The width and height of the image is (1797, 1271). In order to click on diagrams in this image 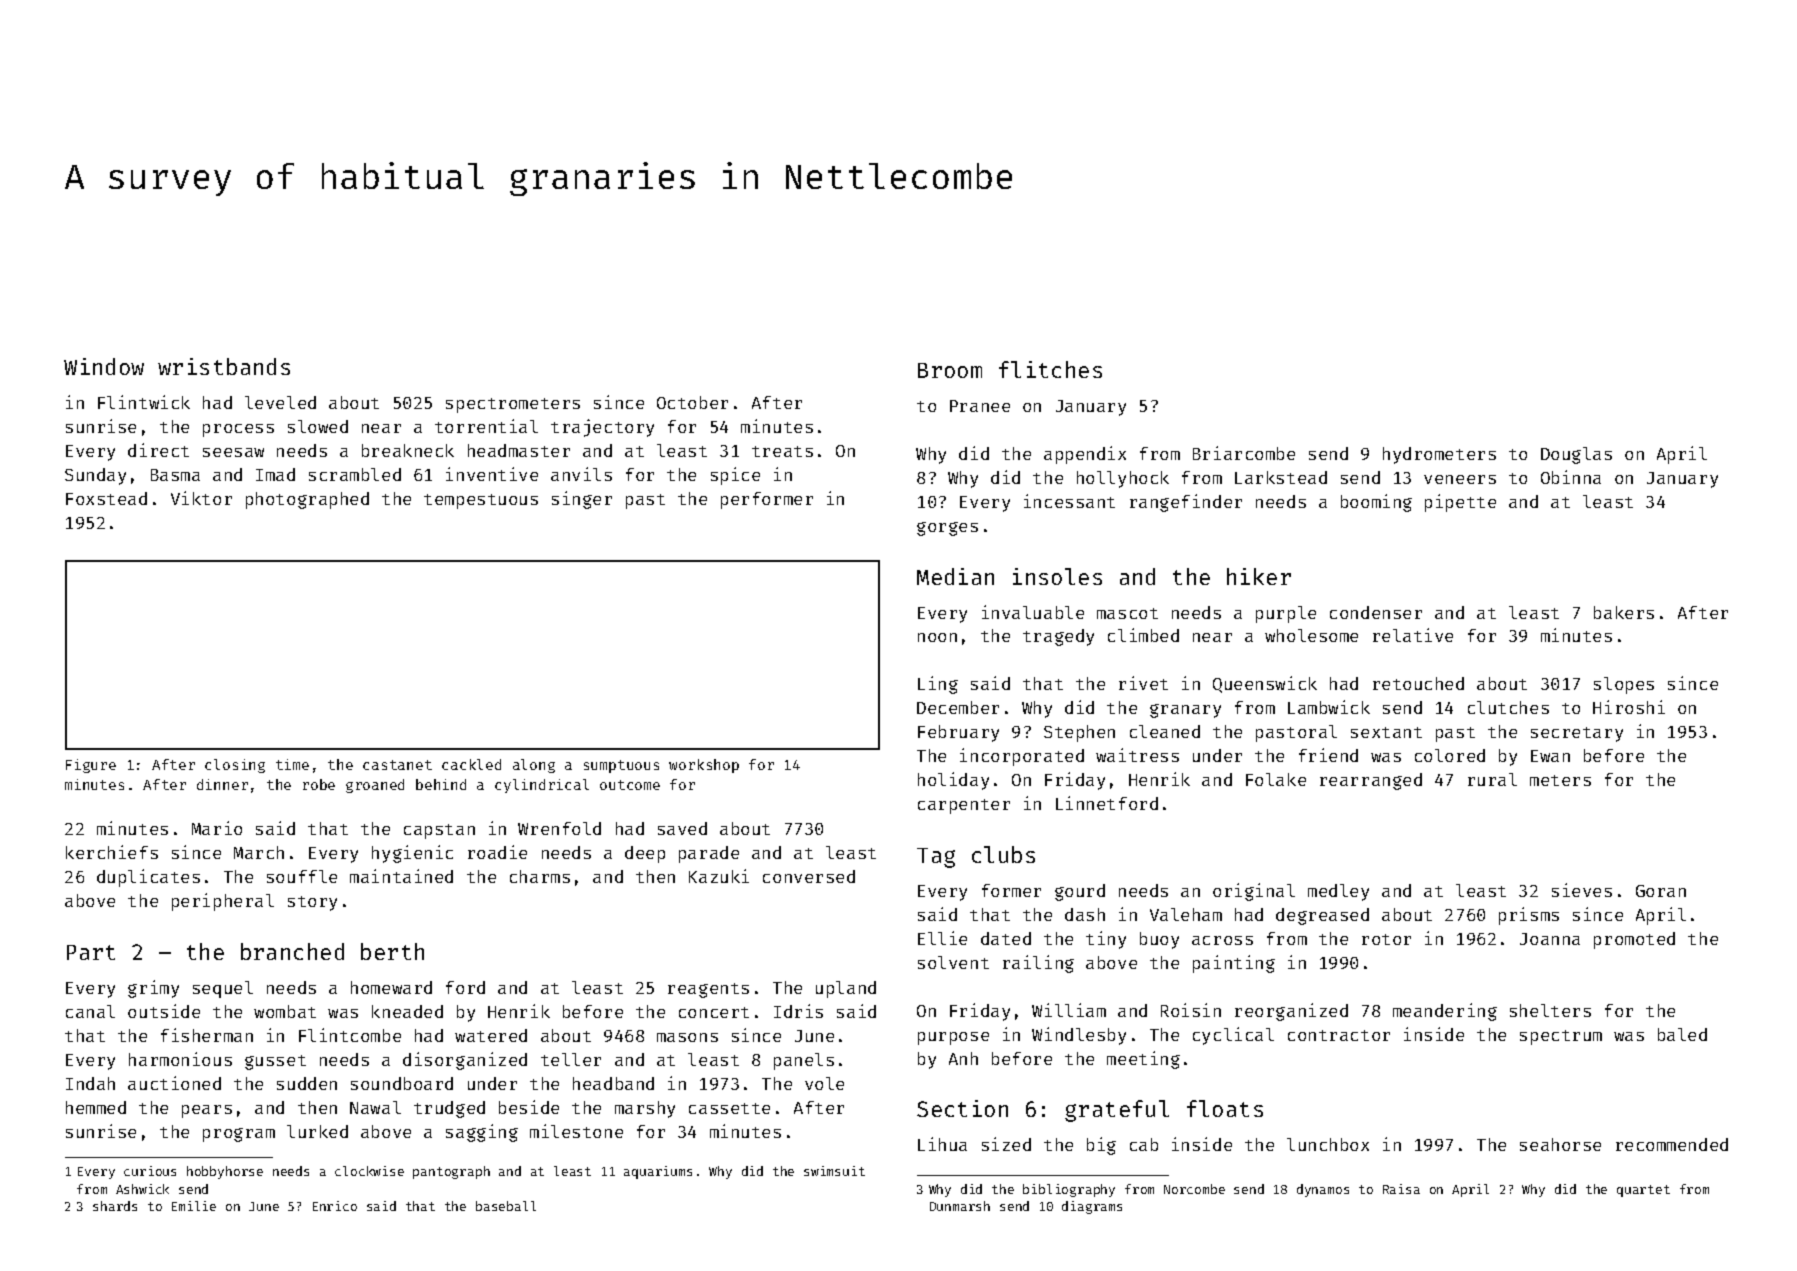, I will do `click(1092, 1207)`.
